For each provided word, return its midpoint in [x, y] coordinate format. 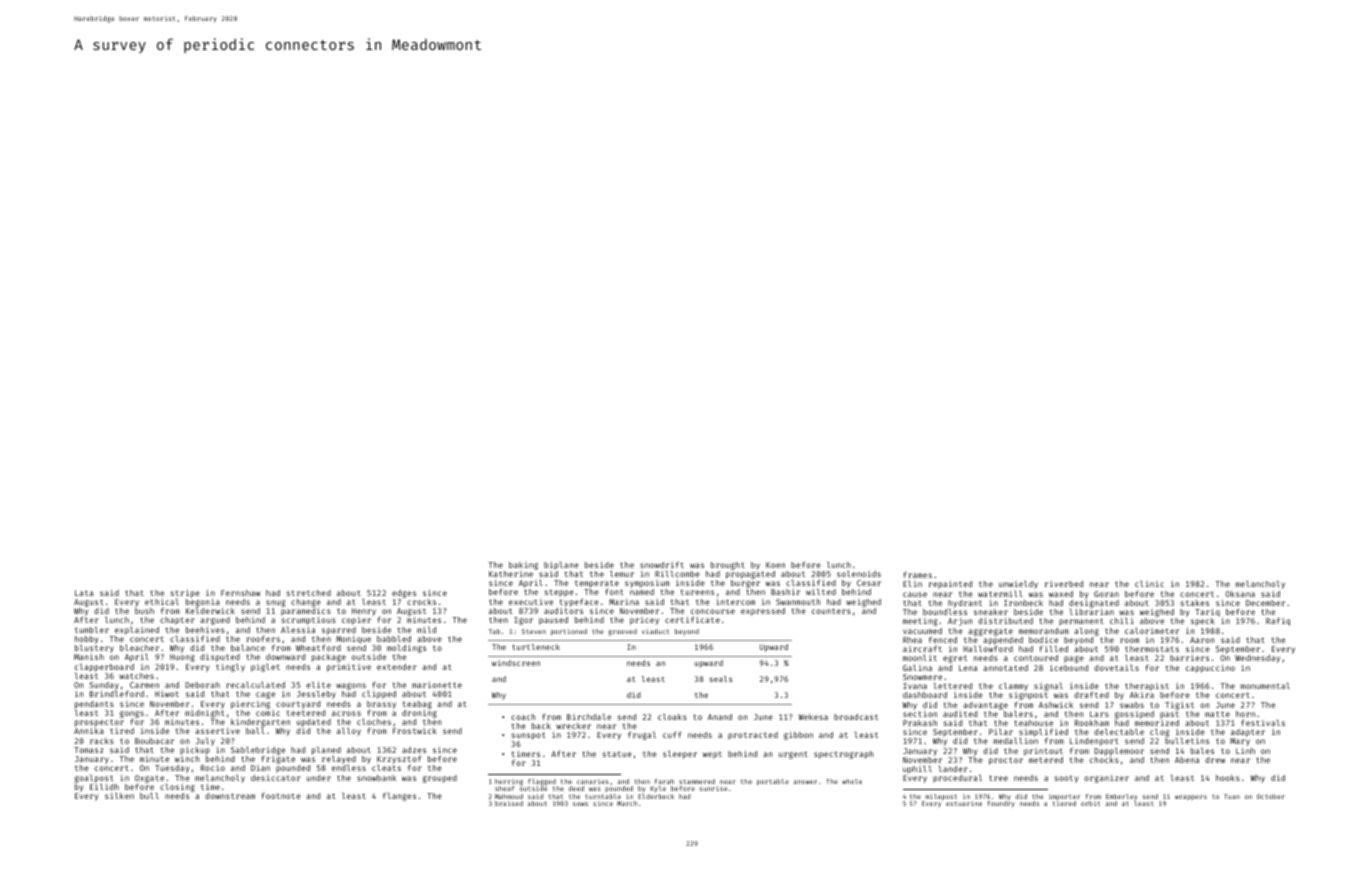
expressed [763, 612]
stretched [308, 593]
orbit [1090, 803]
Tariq [1207, 612]
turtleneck [536, 647]
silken [119, 795]
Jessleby [316, 695]
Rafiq [1278, 621]
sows [580, 804]
